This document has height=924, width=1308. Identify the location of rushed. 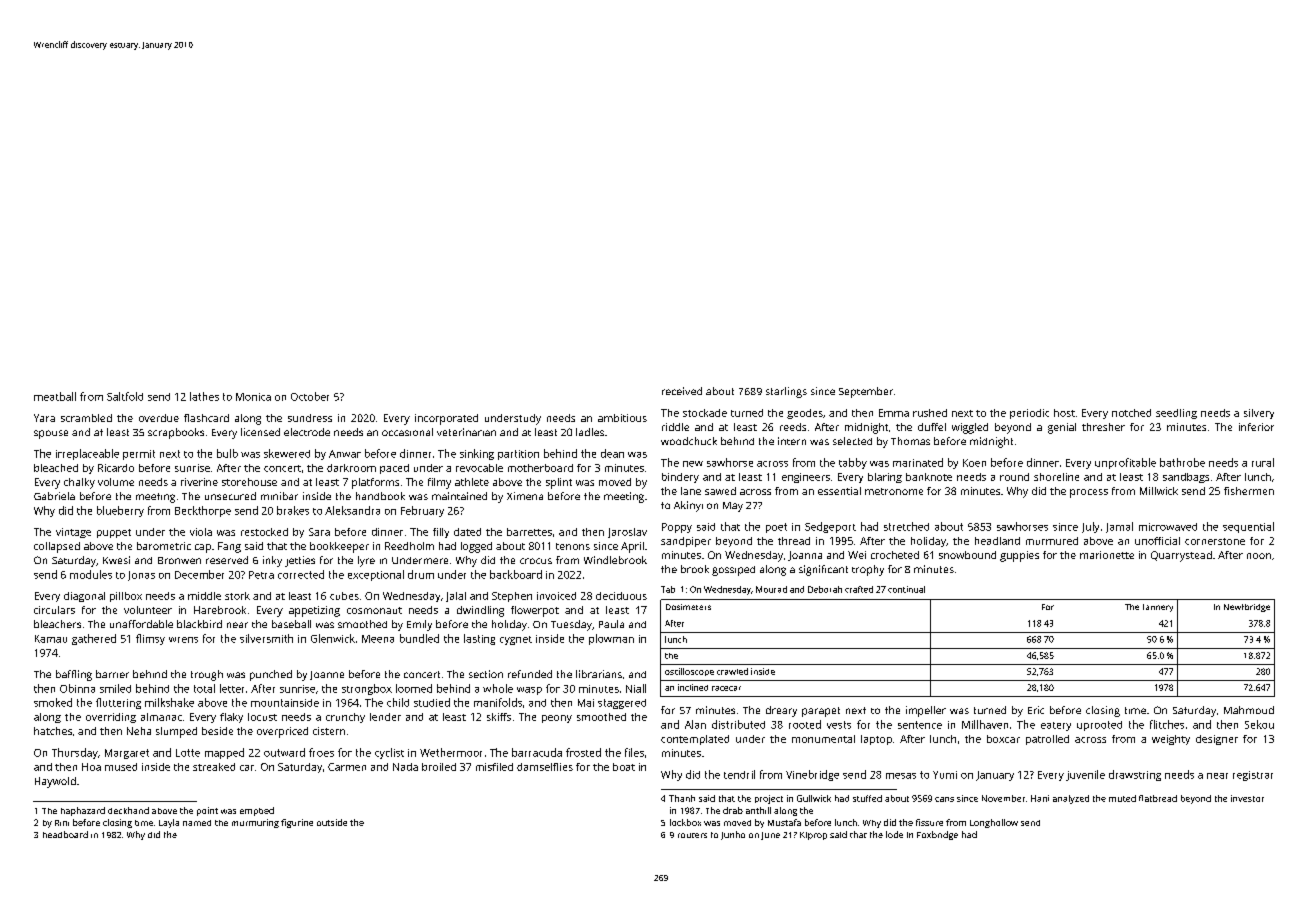
(930, 413).
